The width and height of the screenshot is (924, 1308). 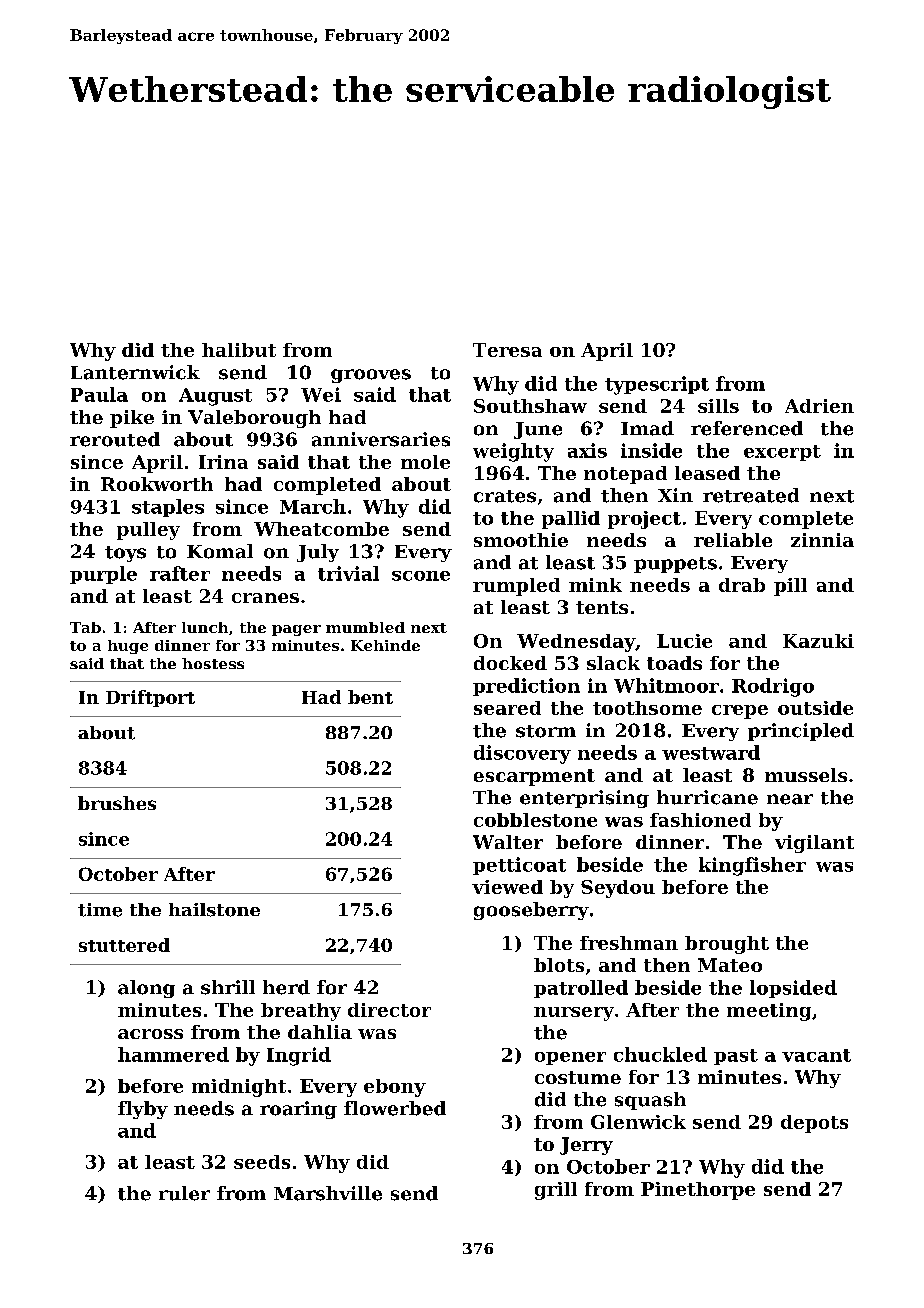 What do you see at coordinates (389, 1010) in the screenshot?
I see `director` at bounding box center [389, 1010].
